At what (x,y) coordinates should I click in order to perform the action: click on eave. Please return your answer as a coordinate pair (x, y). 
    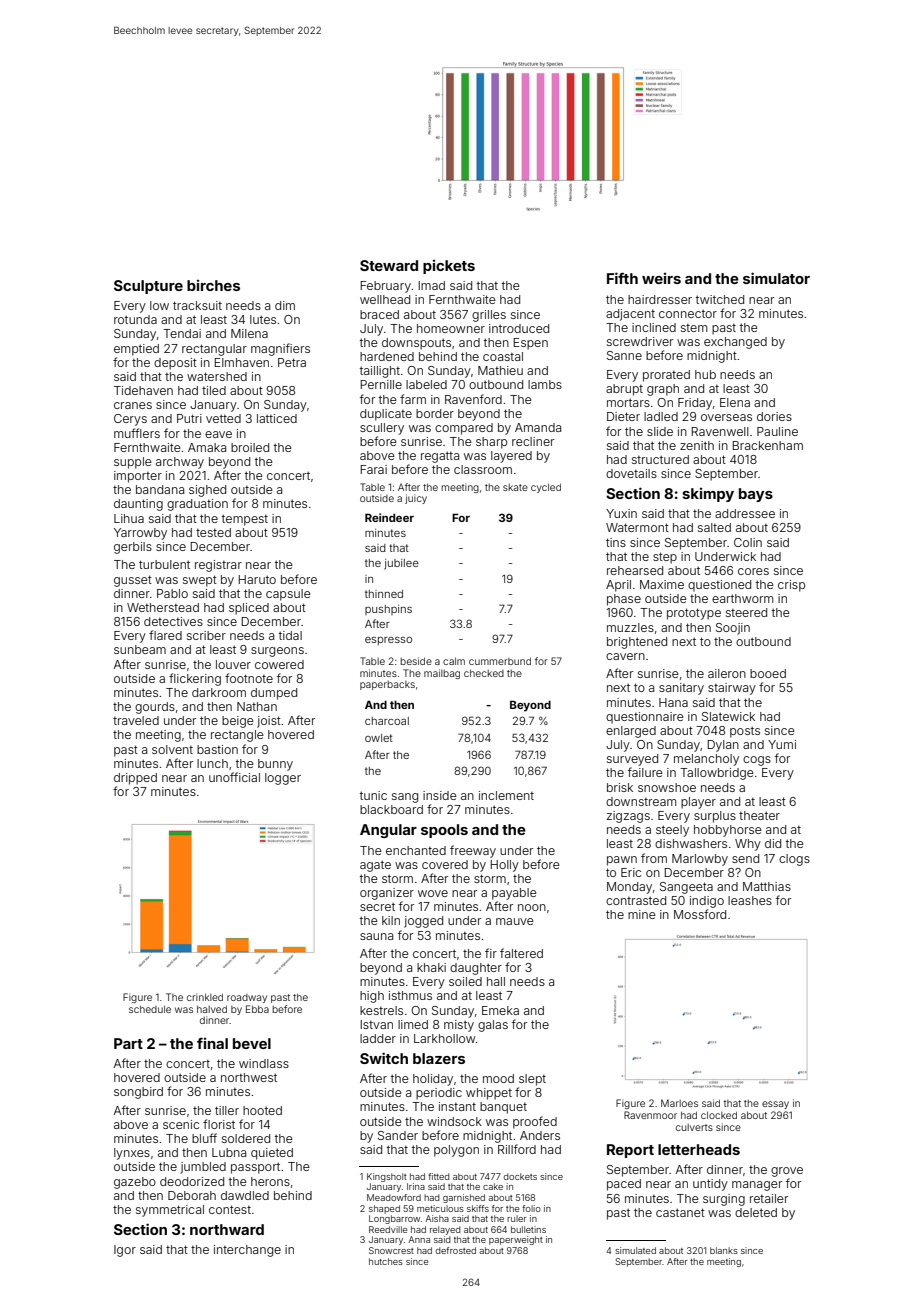
    Looking at the image, I should click on (218, 434).
